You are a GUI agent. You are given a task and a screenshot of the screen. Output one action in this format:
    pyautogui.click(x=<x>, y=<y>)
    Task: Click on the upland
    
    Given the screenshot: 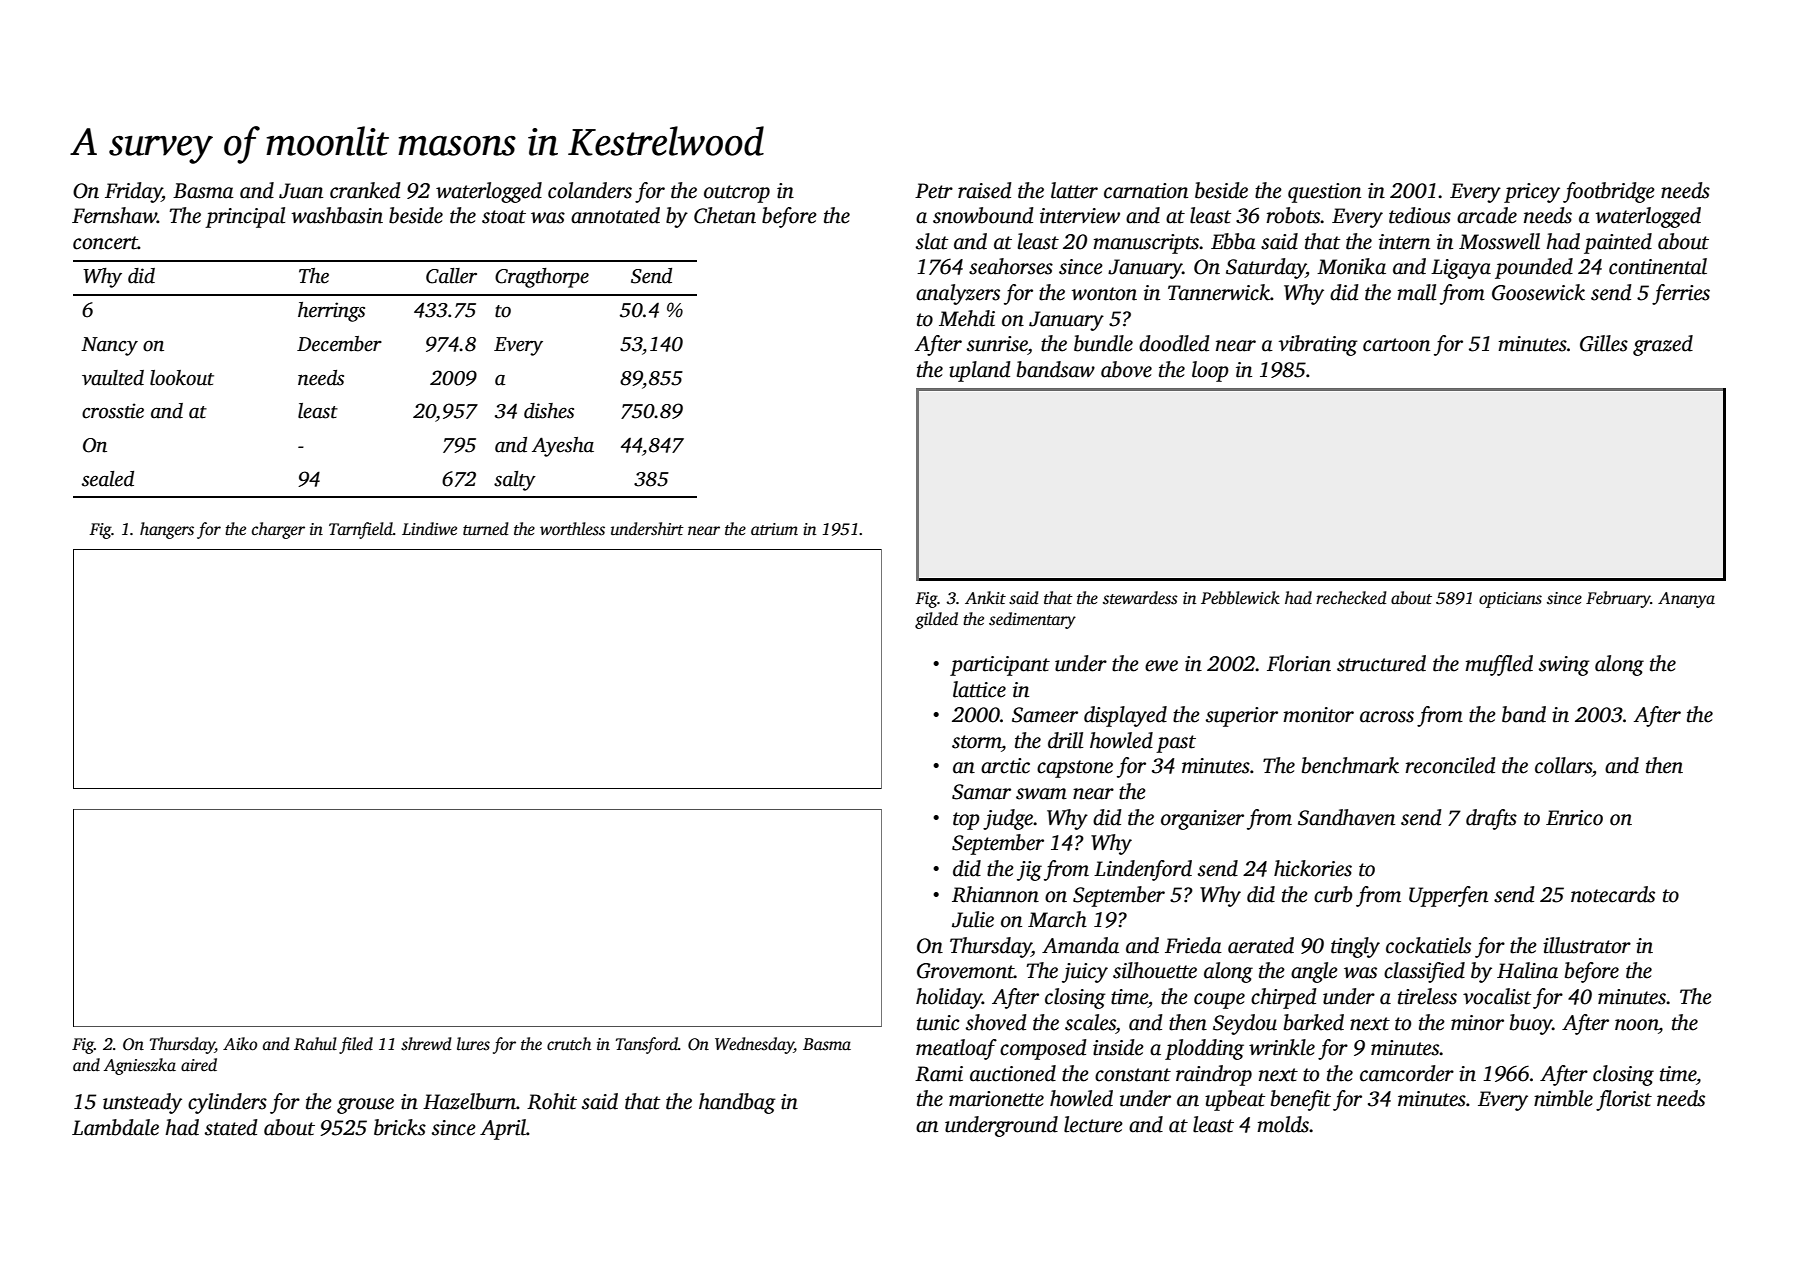 What is the action you would take?
    pyautogui.click(x=980, y=371)
